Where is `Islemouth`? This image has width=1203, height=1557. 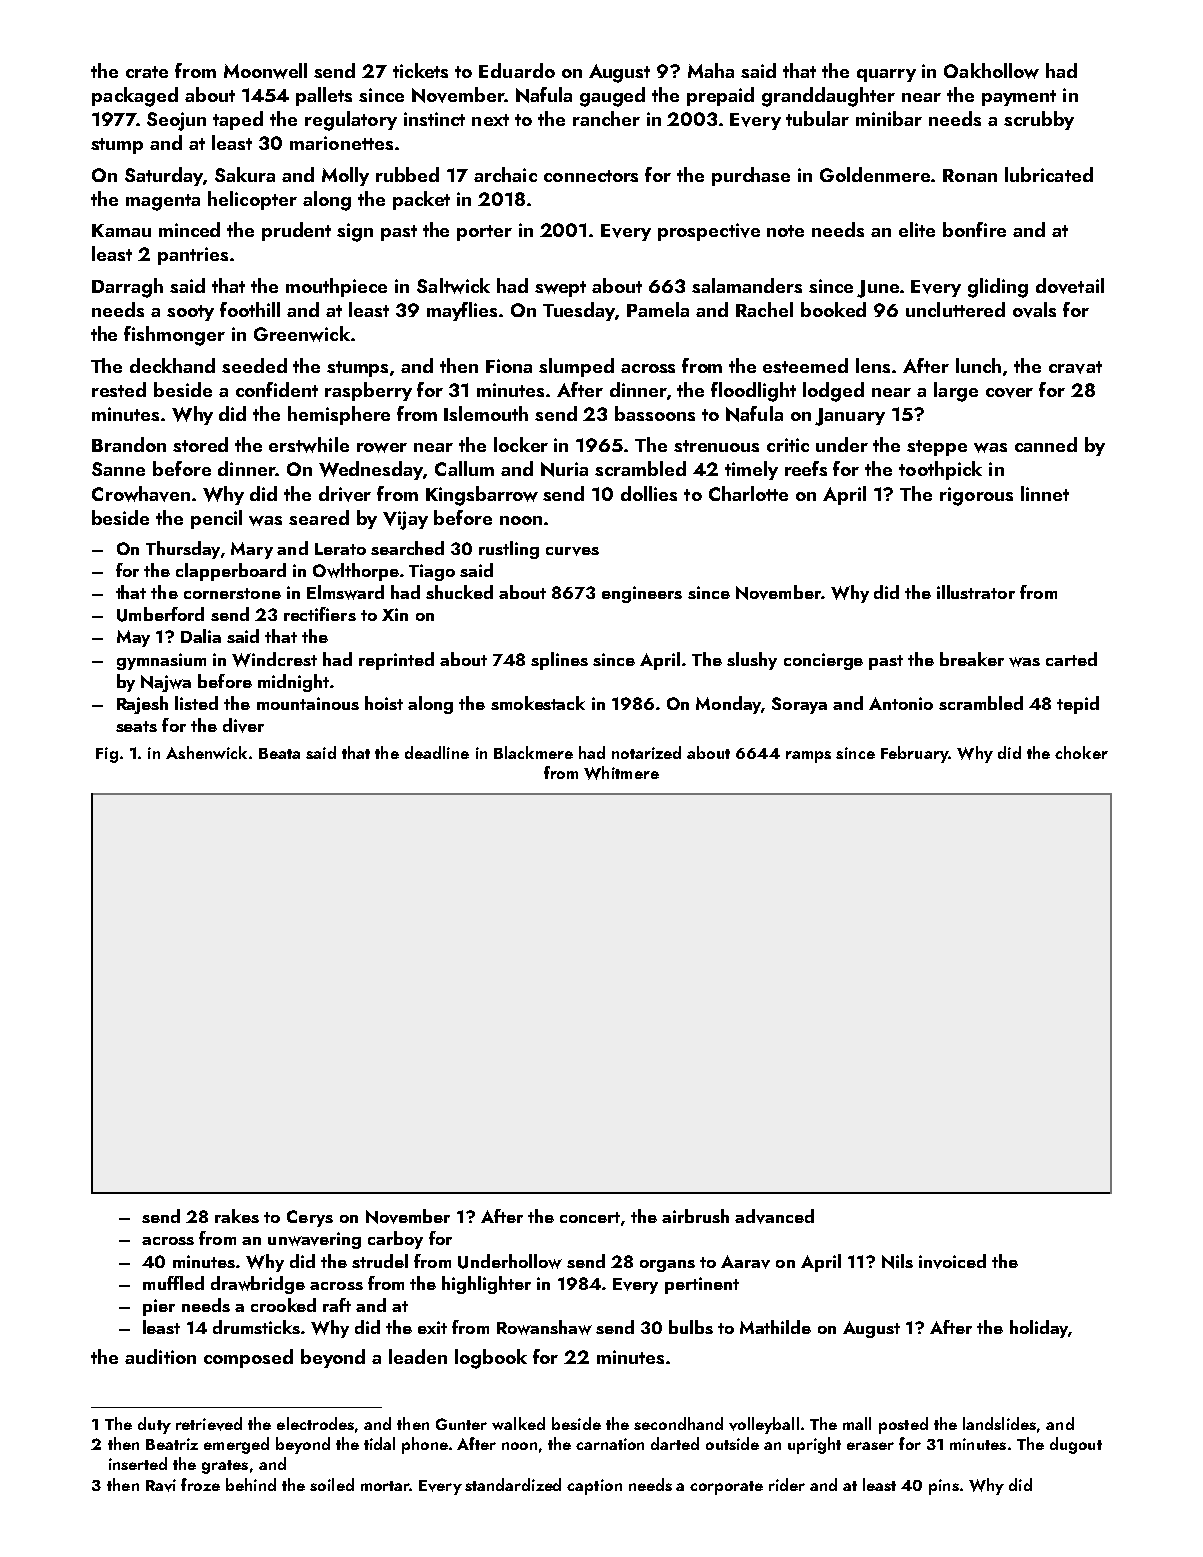 Islemouth is located at coordinates (486, 413).
